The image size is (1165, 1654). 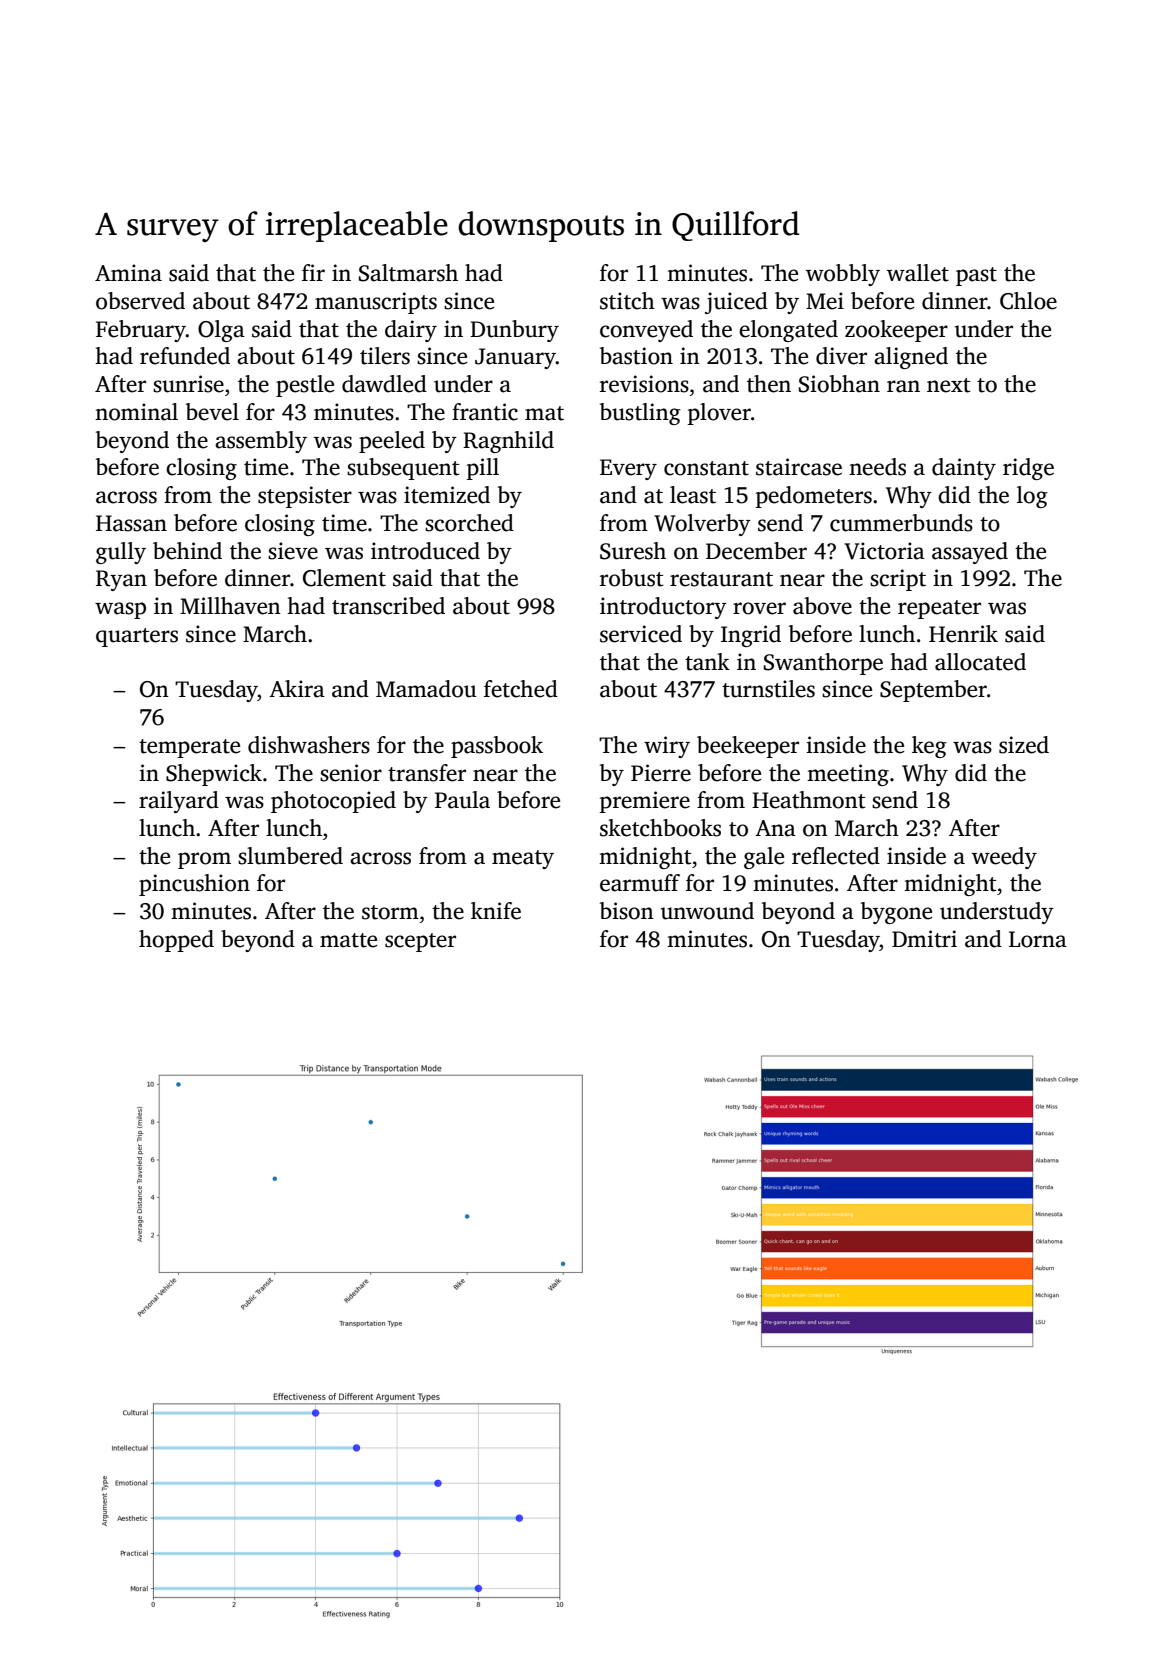 I want to click on scepter, so click(x=420, y=942).
